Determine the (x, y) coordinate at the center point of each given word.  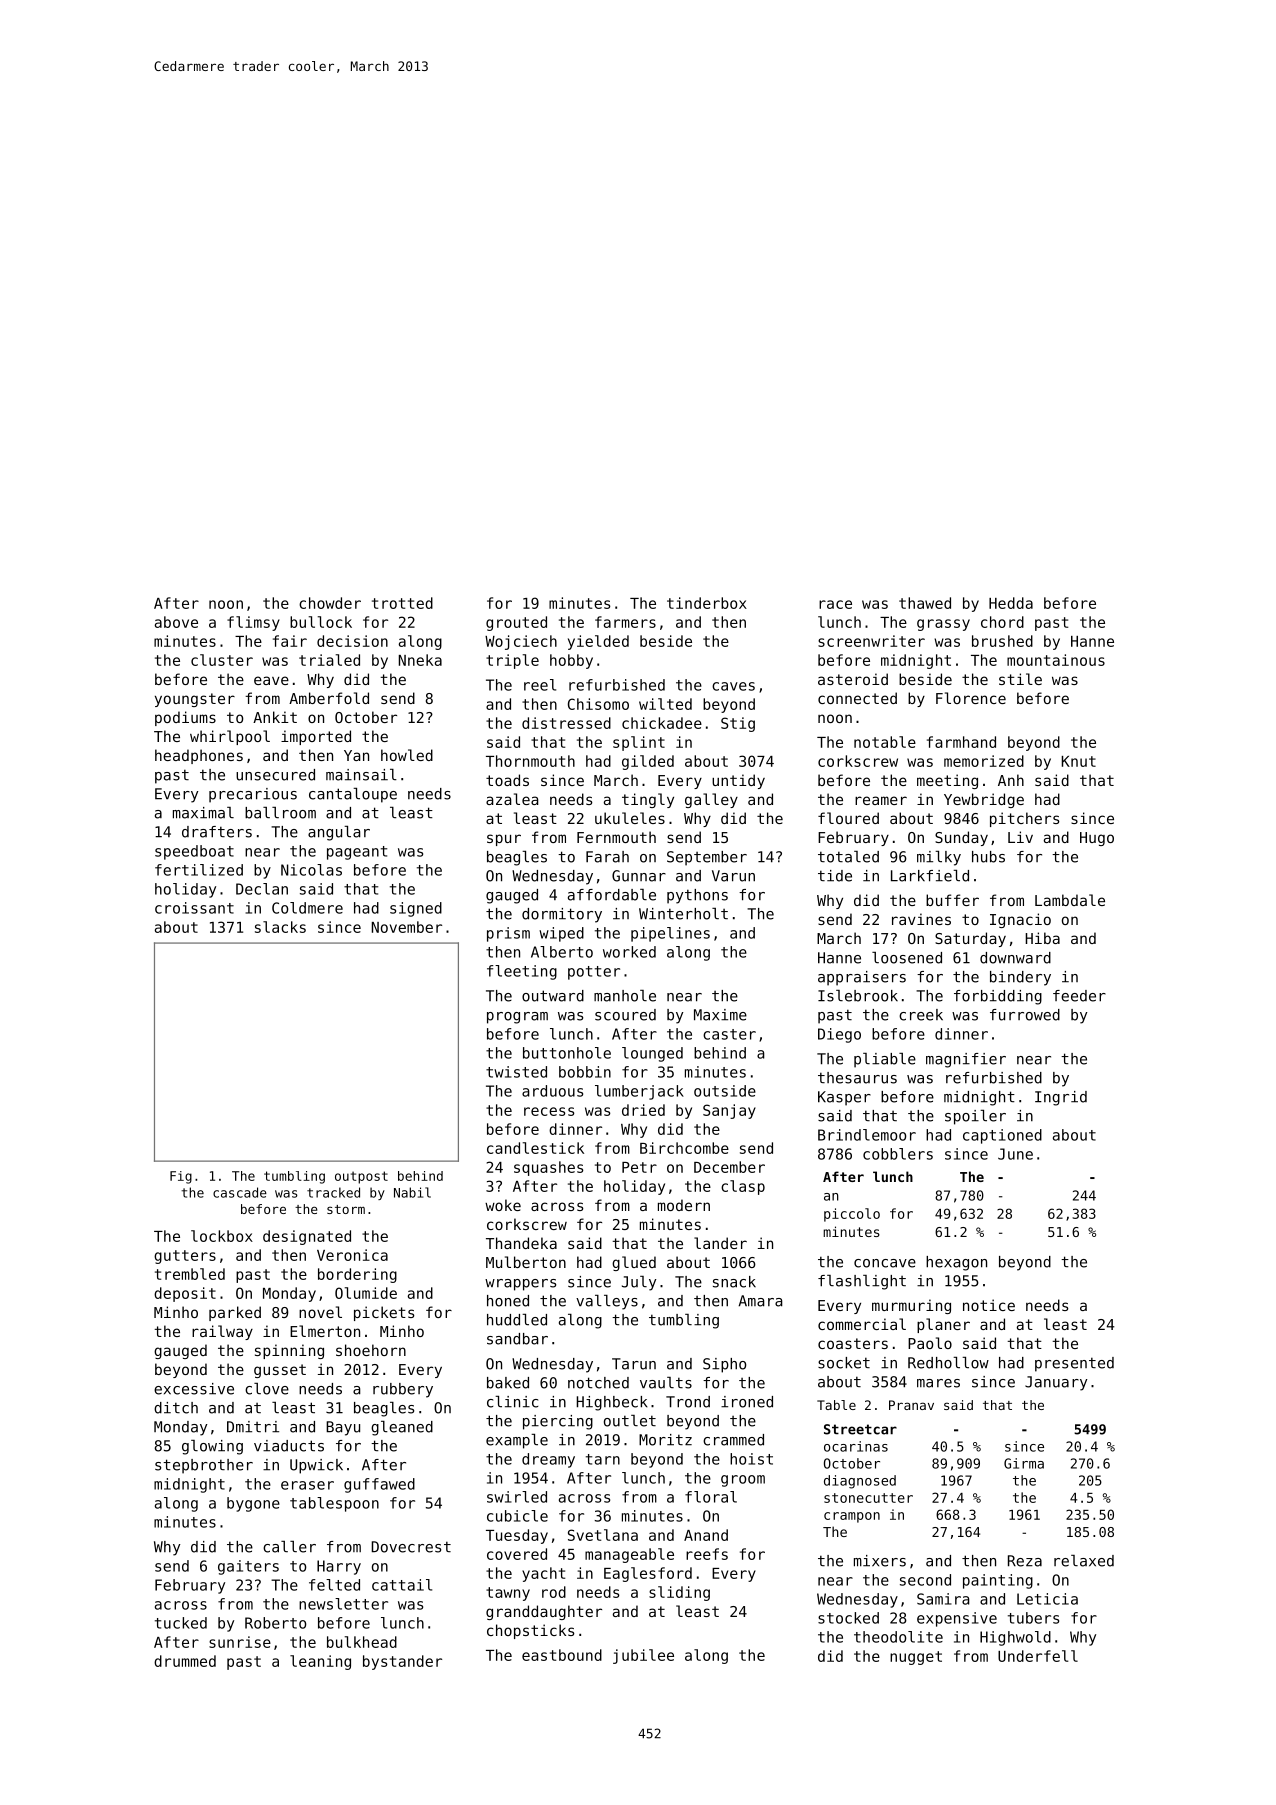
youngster (195, 700)
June (1015, 1154)
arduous (552, 1091)
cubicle (517, 1516)
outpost (361, 1177)
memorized (984, 761)
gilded (648, 762)
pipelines (670, 934)
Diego (839, 1035)
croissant (194, 908)
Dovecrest (411, 1547)
